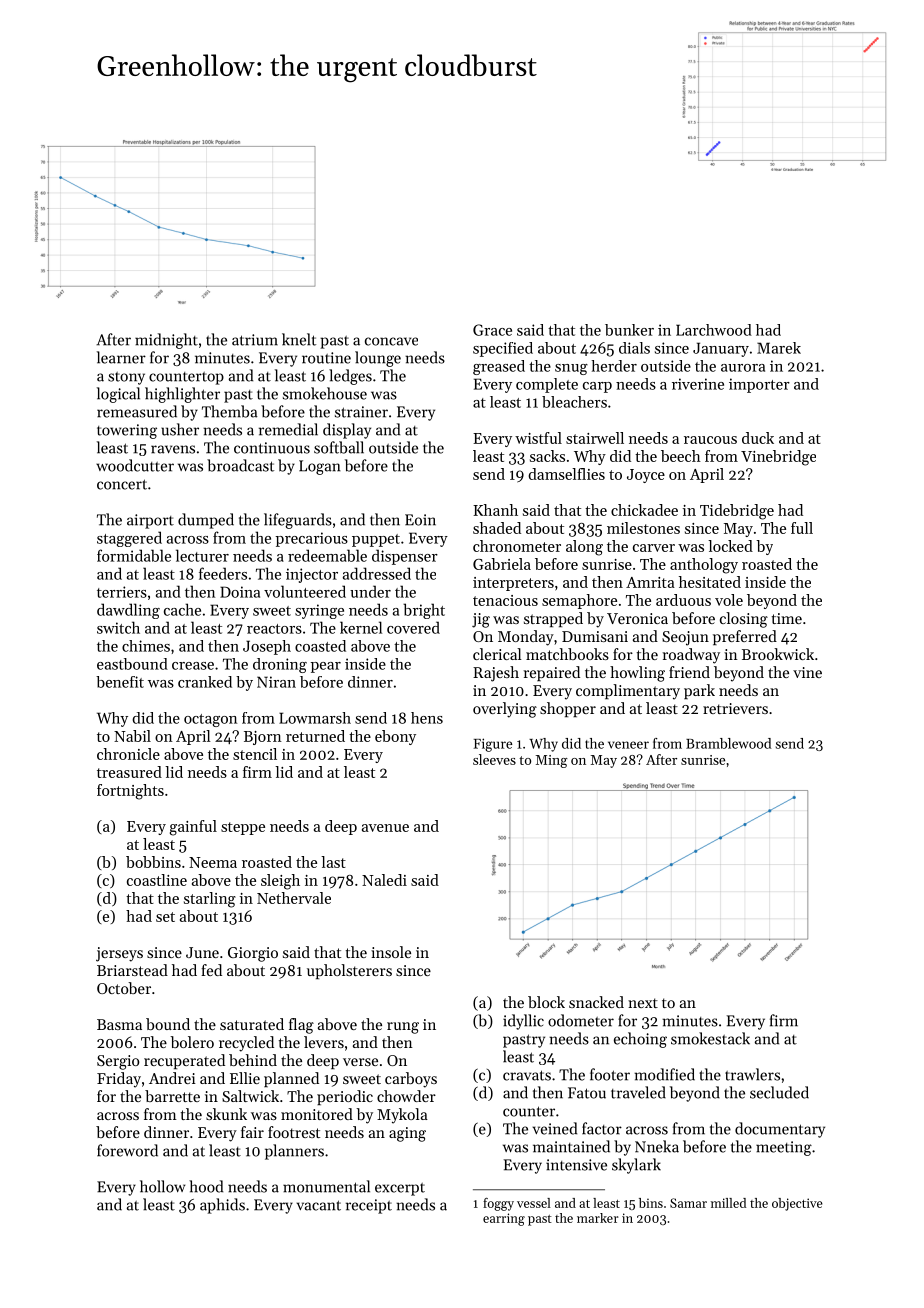 The image size is (924, 1308). What do you see at coordinates (118, 395) in the page?
I see `logical` at bounding box center [118, 395].
